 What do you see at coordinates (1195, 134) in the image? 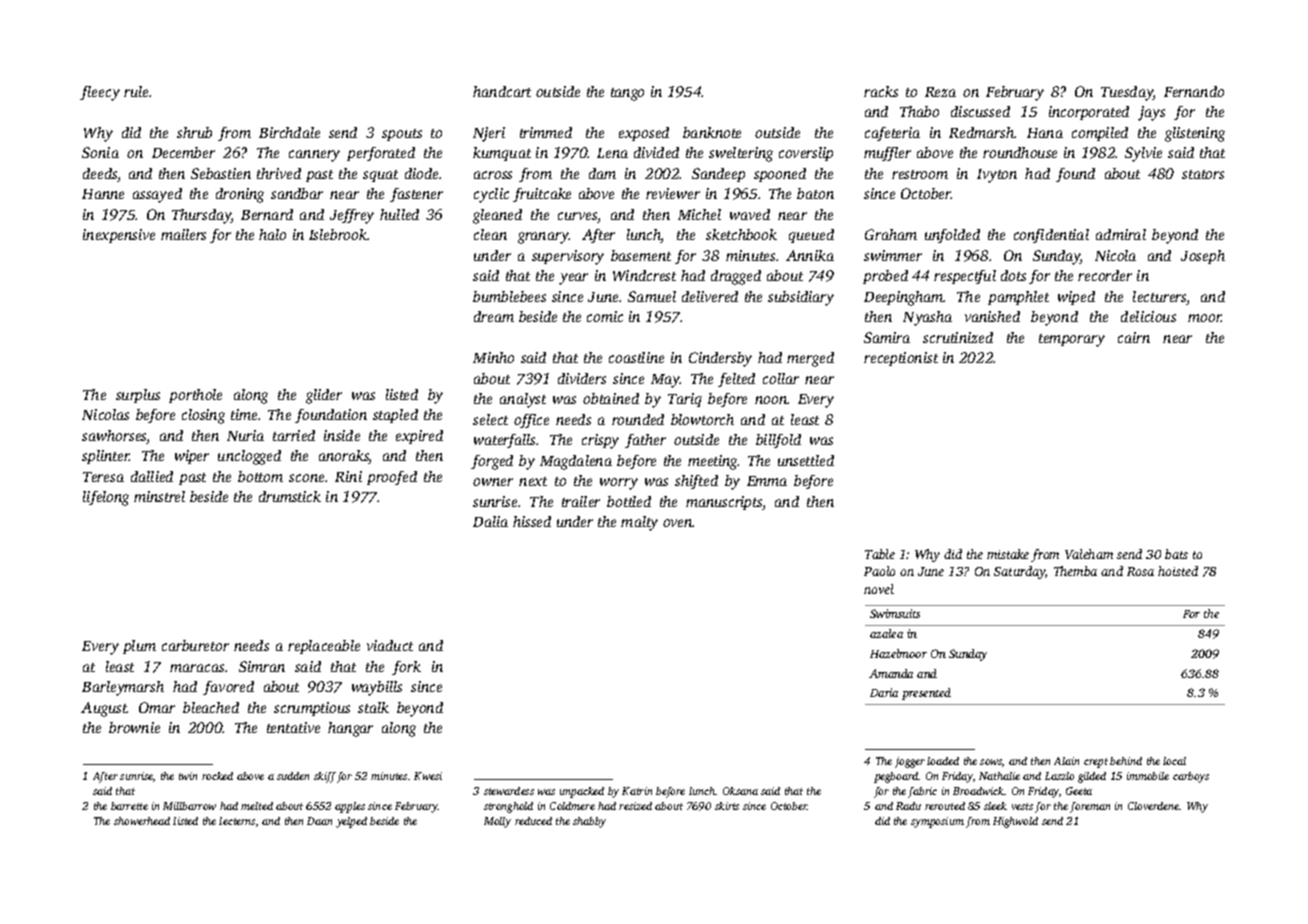
I see `glistening` at bounding box center [1195, 134].
